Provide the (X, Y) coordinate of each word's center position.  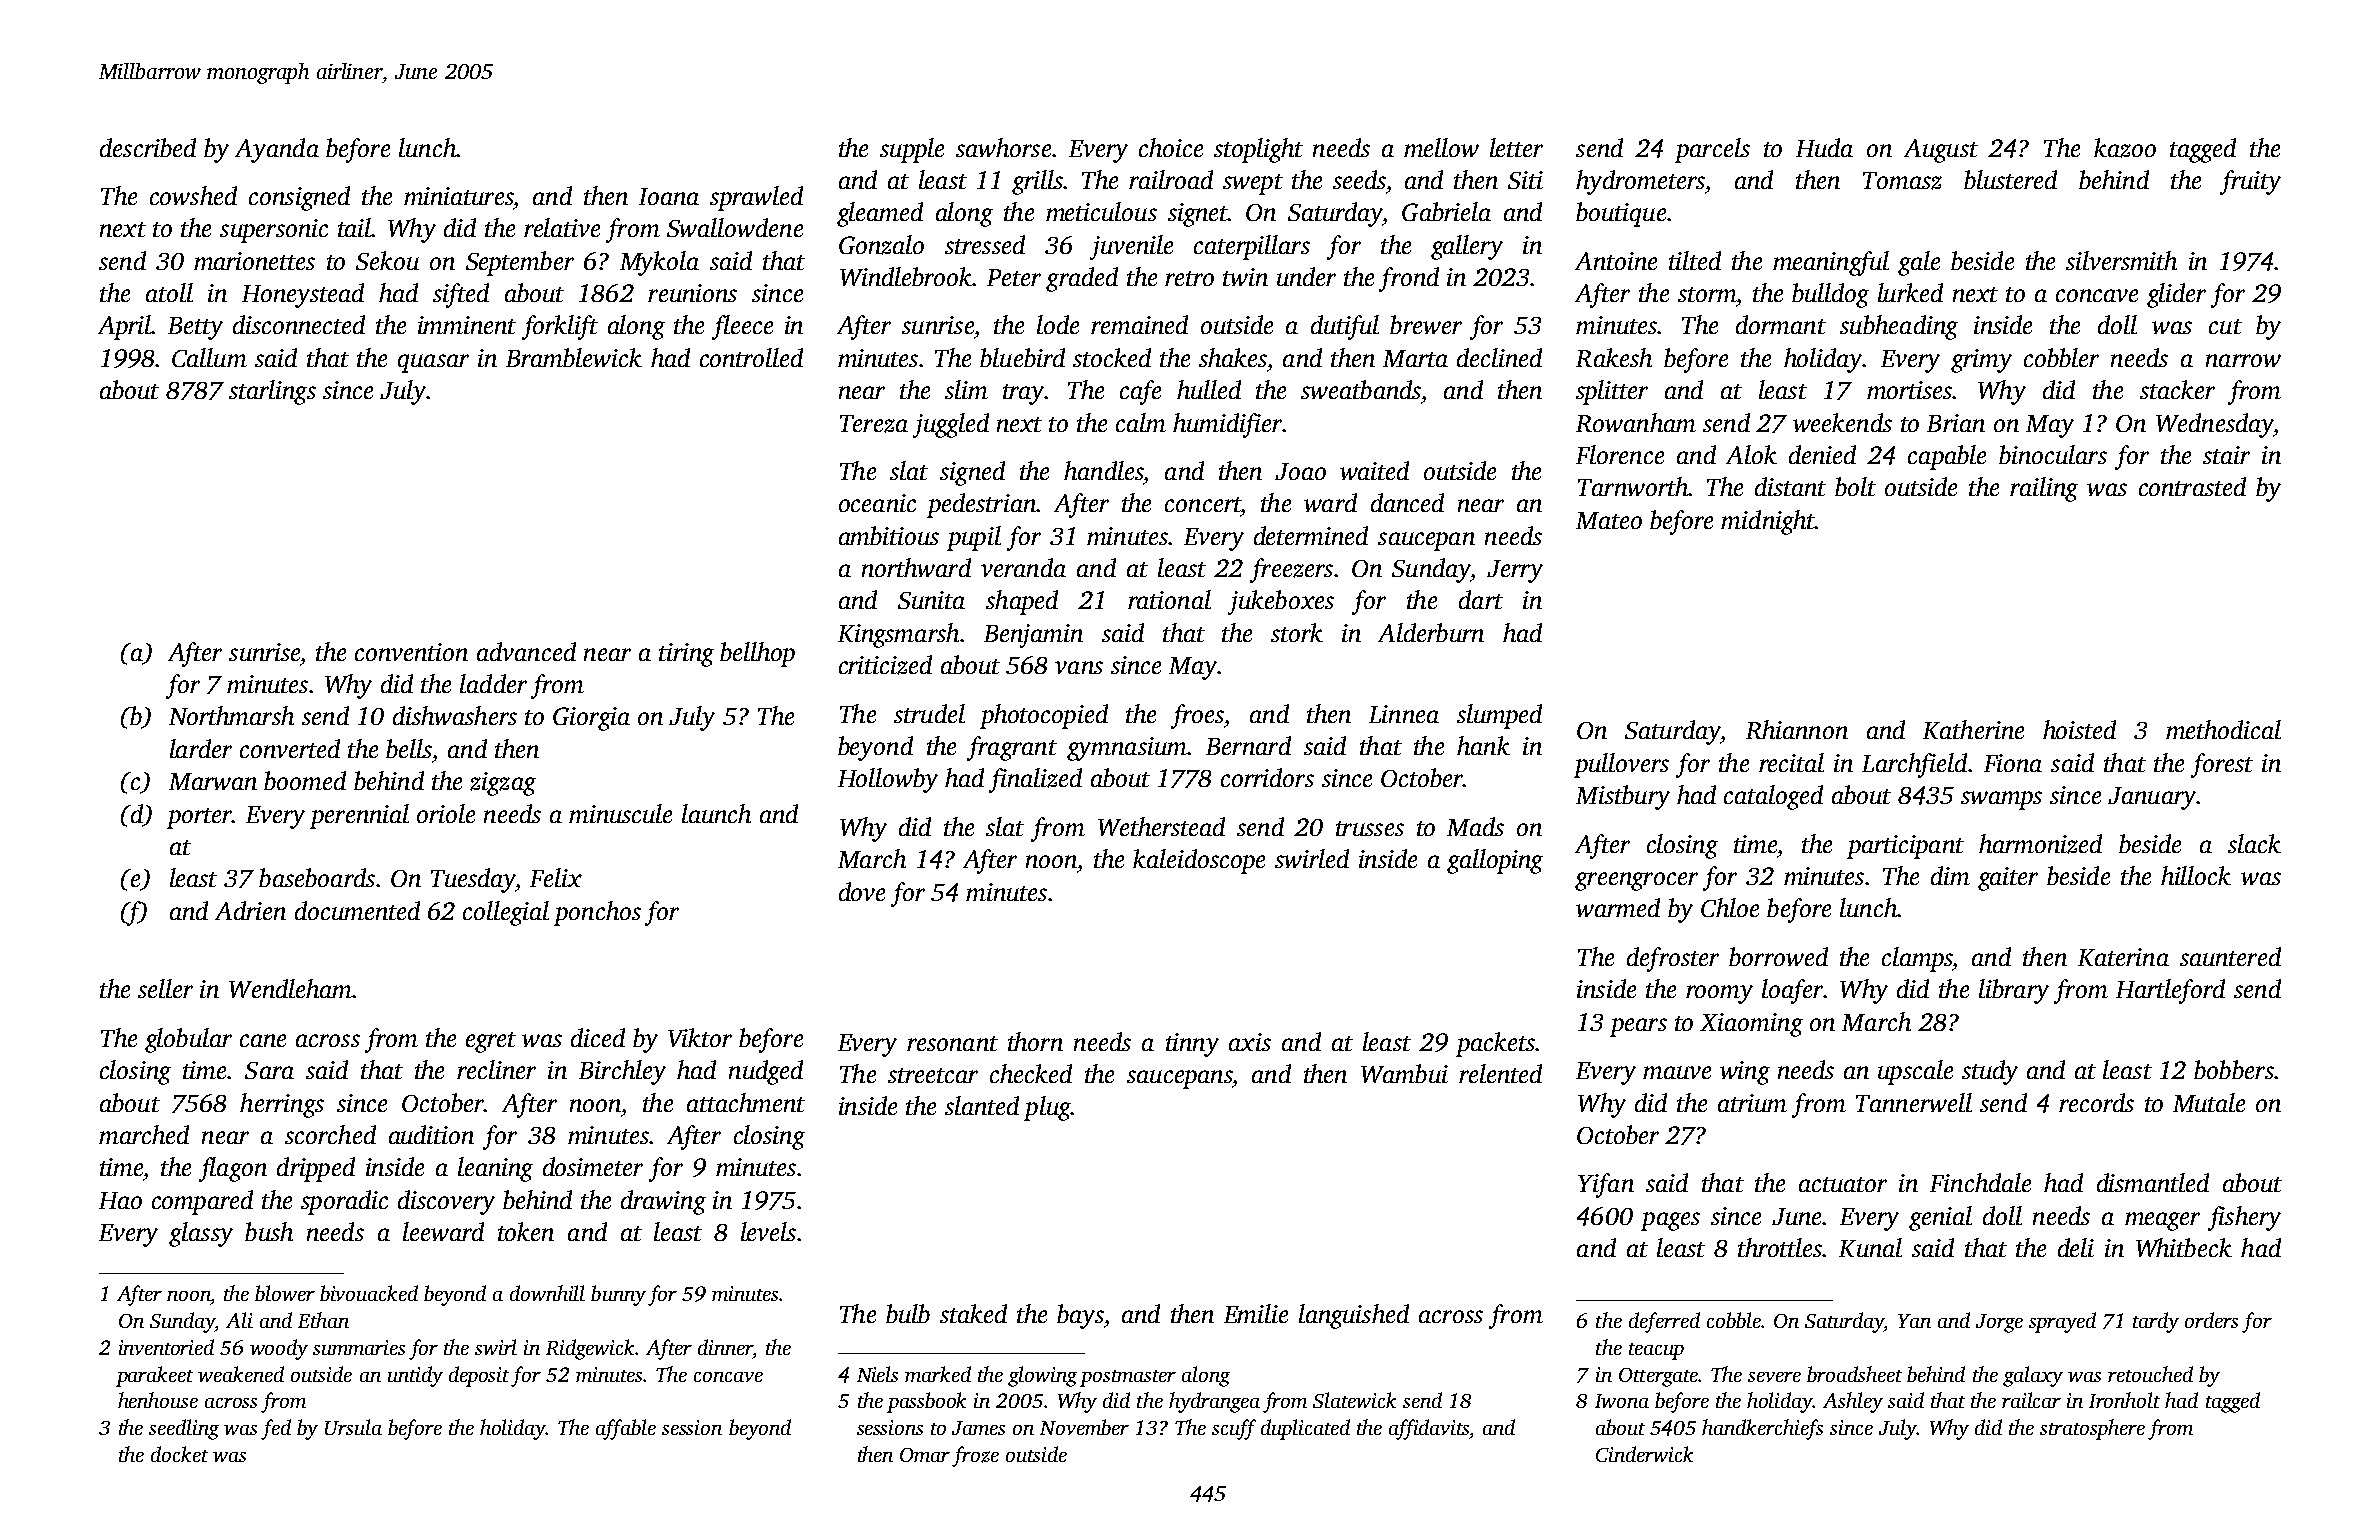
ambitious (889, 535)
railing (2044, 489)
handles (1103, 470)
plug (1047, 1108)
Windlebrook (906, 276)
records (2096, 1102)
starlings (272, 392)
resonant (952, 1043)
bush (269, 1231)
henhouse (158, 1400)
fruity (2250, 182)
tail (354, 227)
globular (188, 1040)
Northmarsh (231, 715)
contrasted (2192, 486)
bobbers (2234, 1069)
